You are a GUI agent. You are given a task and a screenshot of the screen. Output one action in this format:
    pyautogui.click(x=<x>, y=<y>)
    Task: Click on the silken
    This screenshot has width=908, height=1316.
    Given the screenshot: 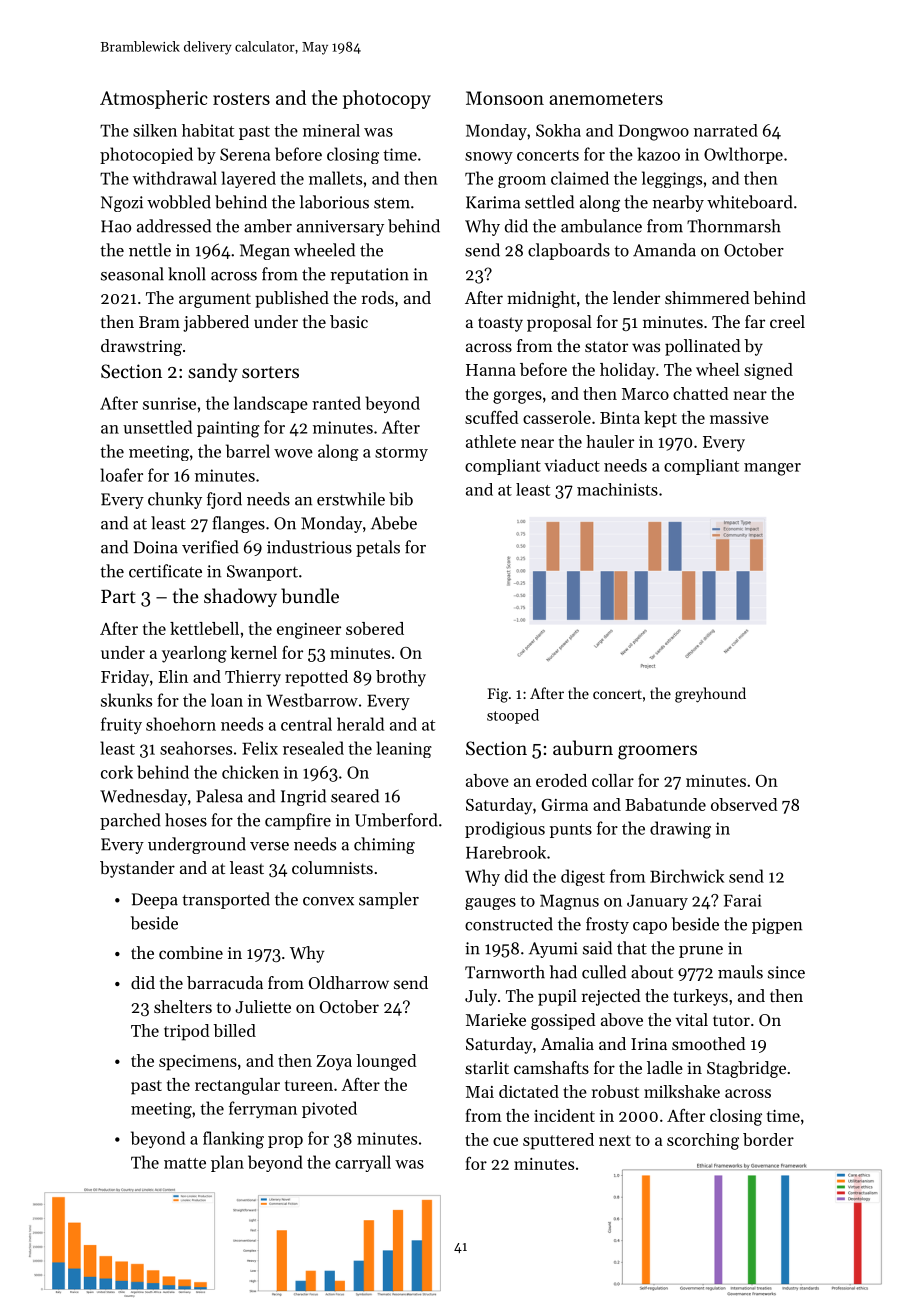 What is the action you would take?
    pyautogui.click(x=155, y=130)
